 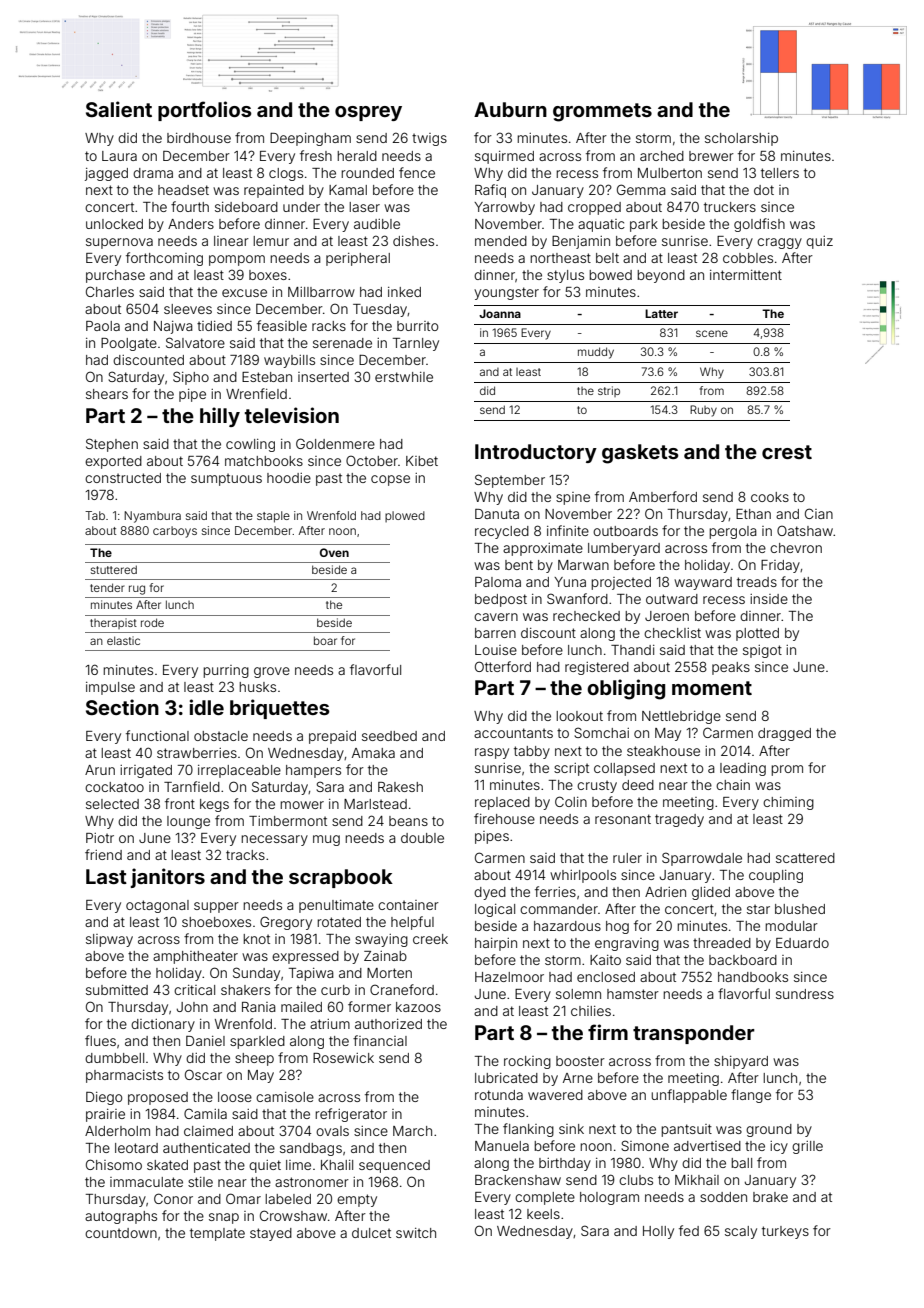 What do you see at coordinates (117, 990) in the page?
I see `submitted` at bounding box center [117, 990].
